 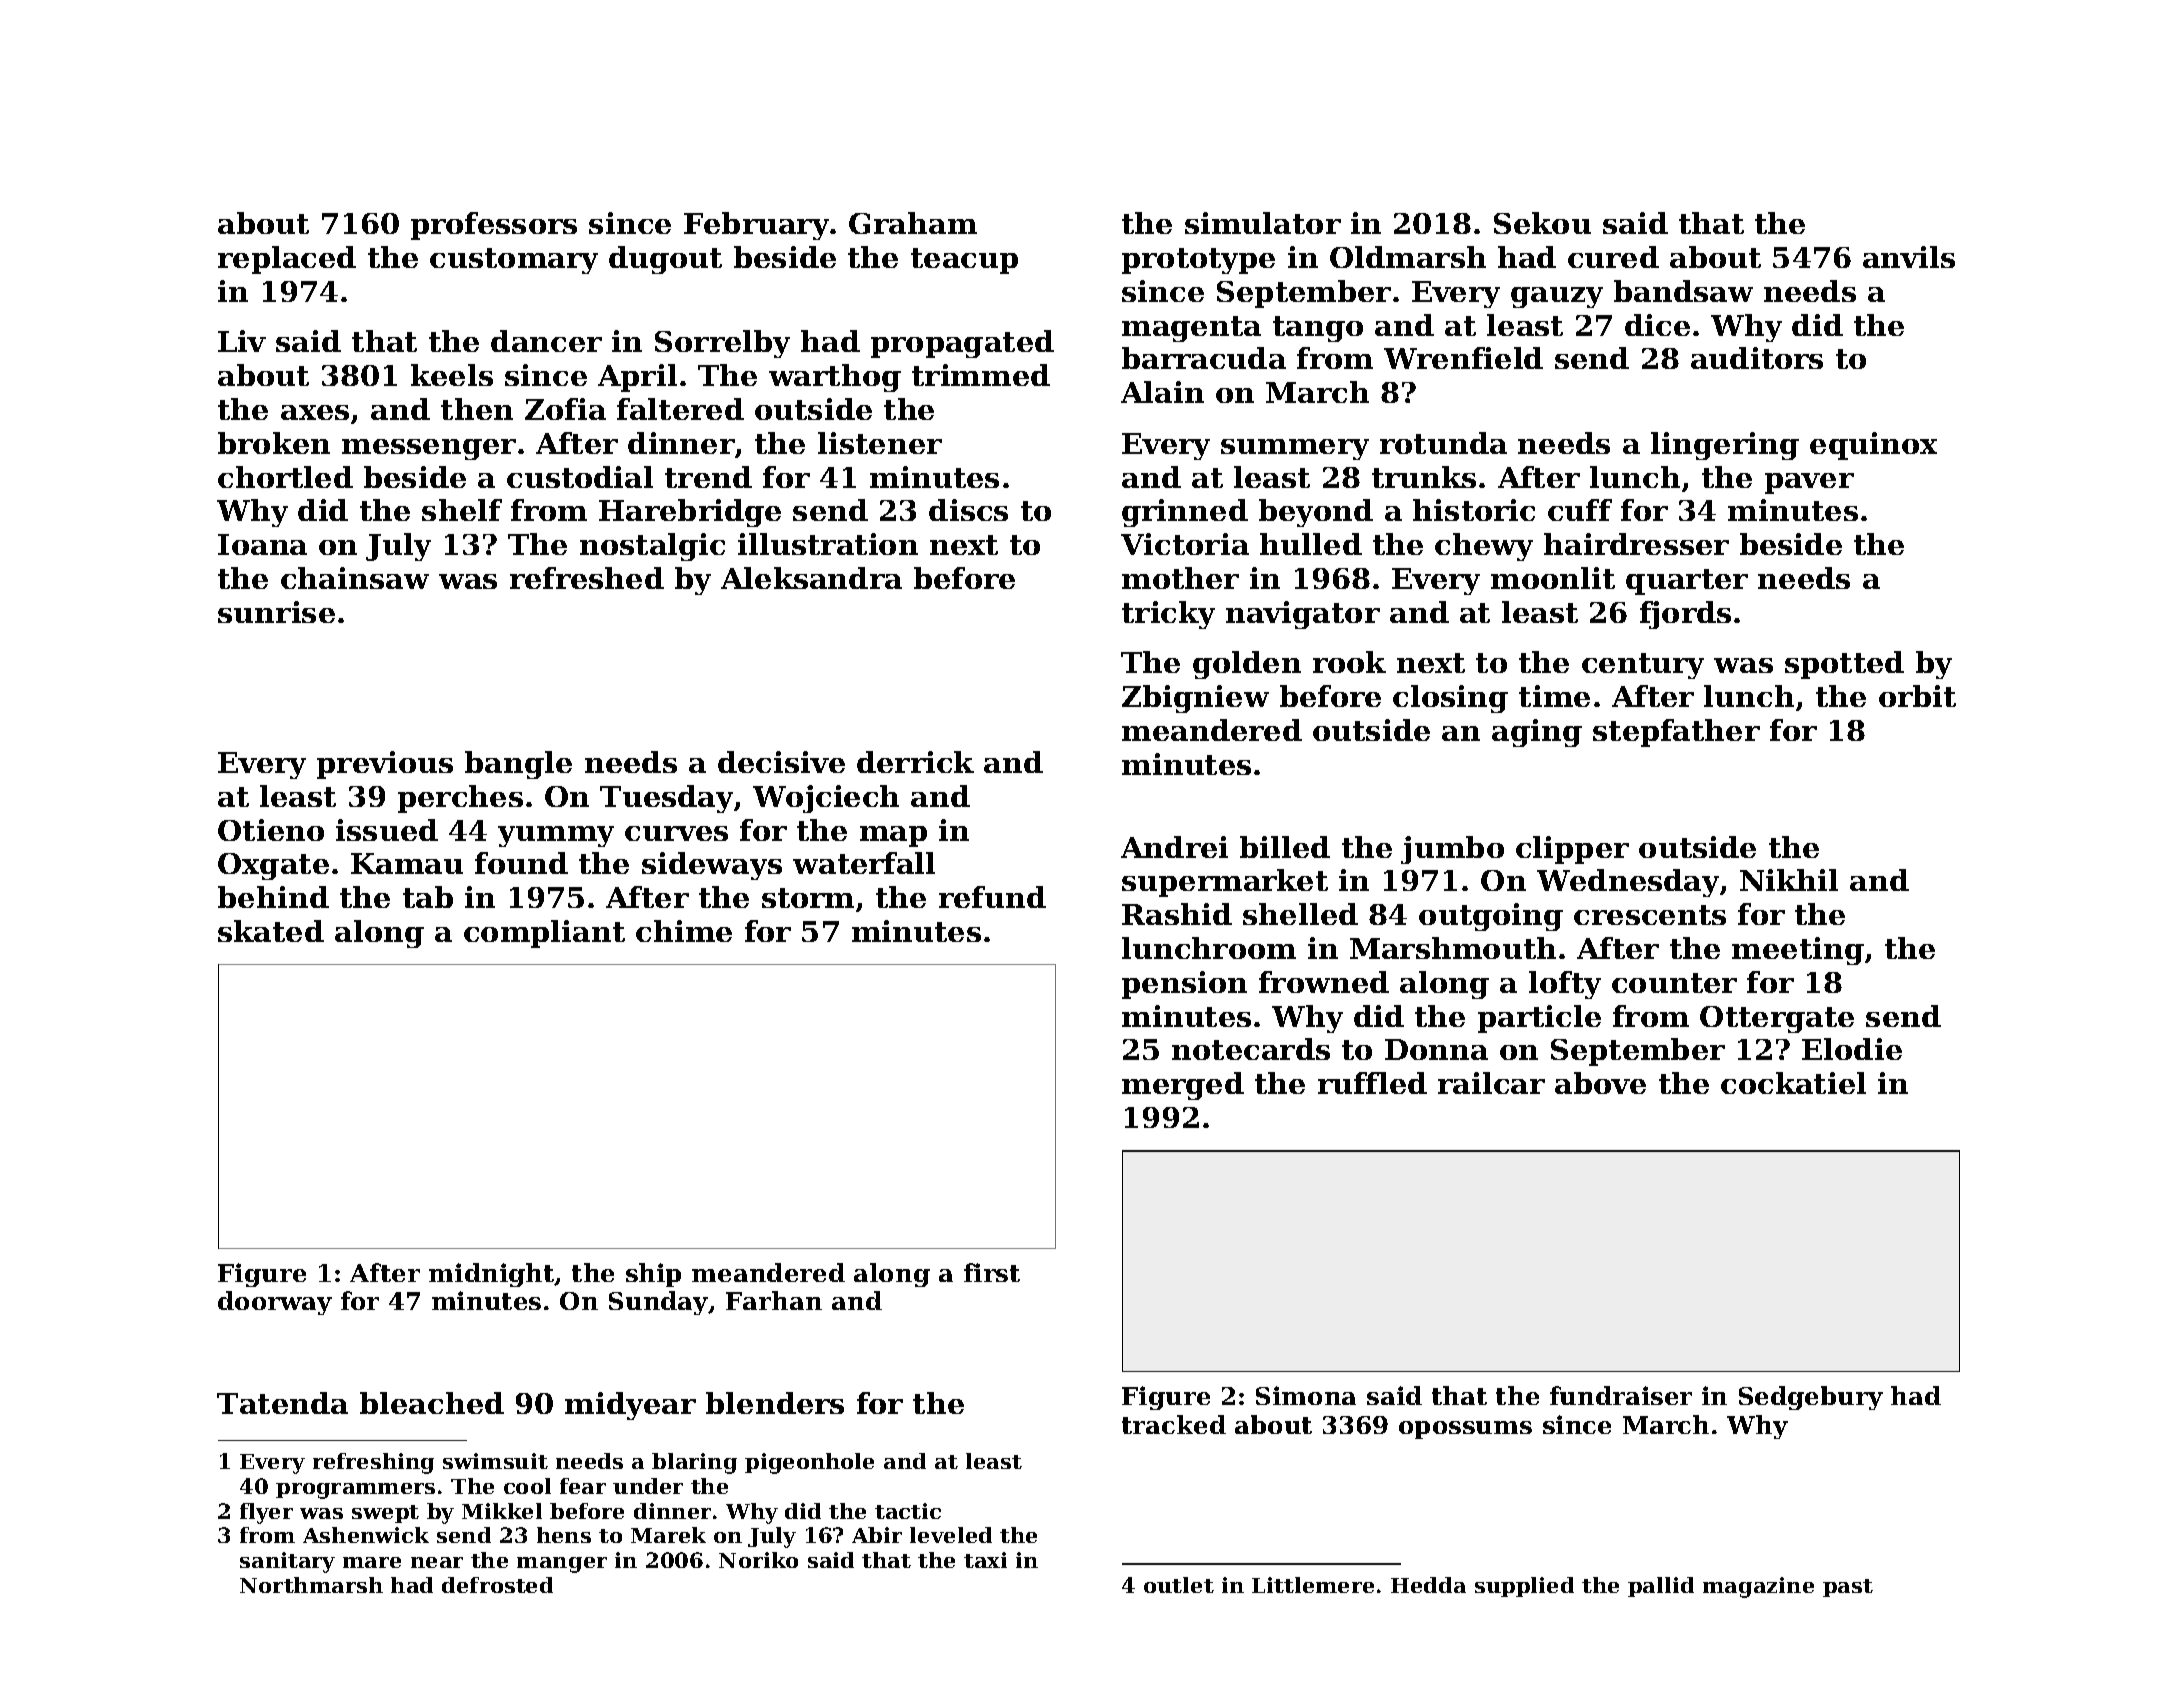 I want to click on previous, so click(x=385, y=765).
